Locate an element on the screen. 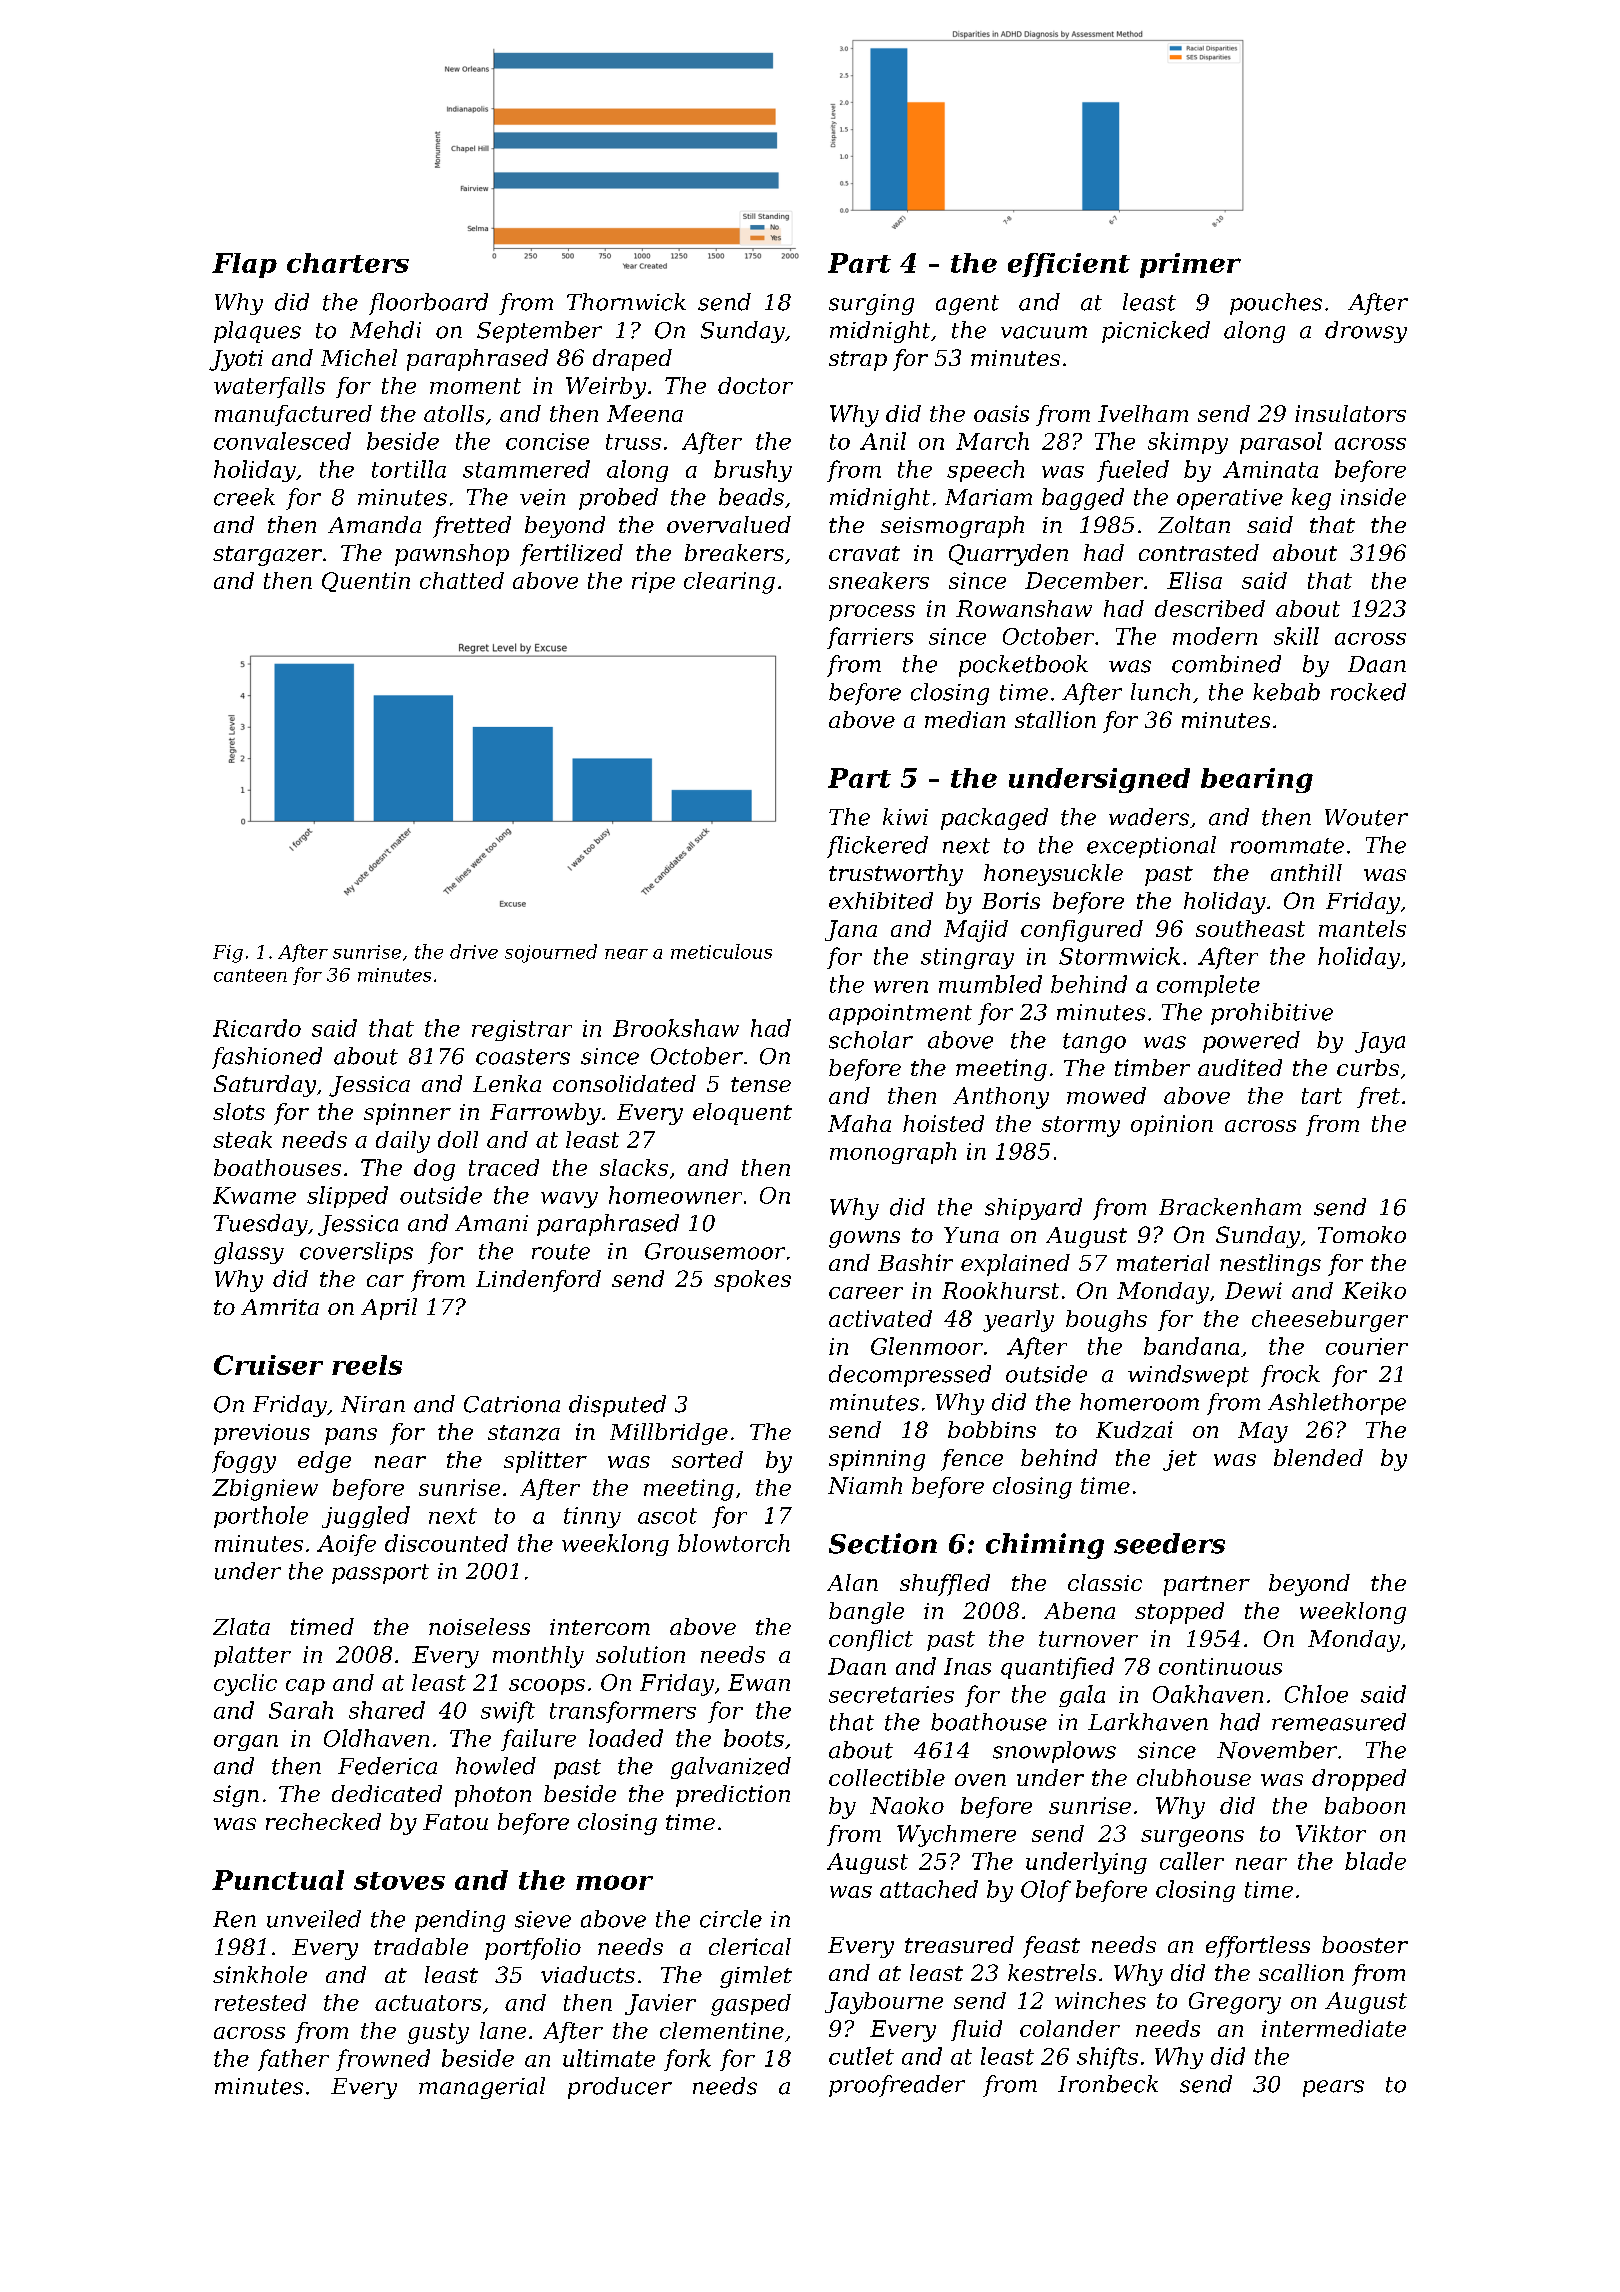 This screenshot has width=1620, height=2292. surging is located at coordinates (871, 304).
